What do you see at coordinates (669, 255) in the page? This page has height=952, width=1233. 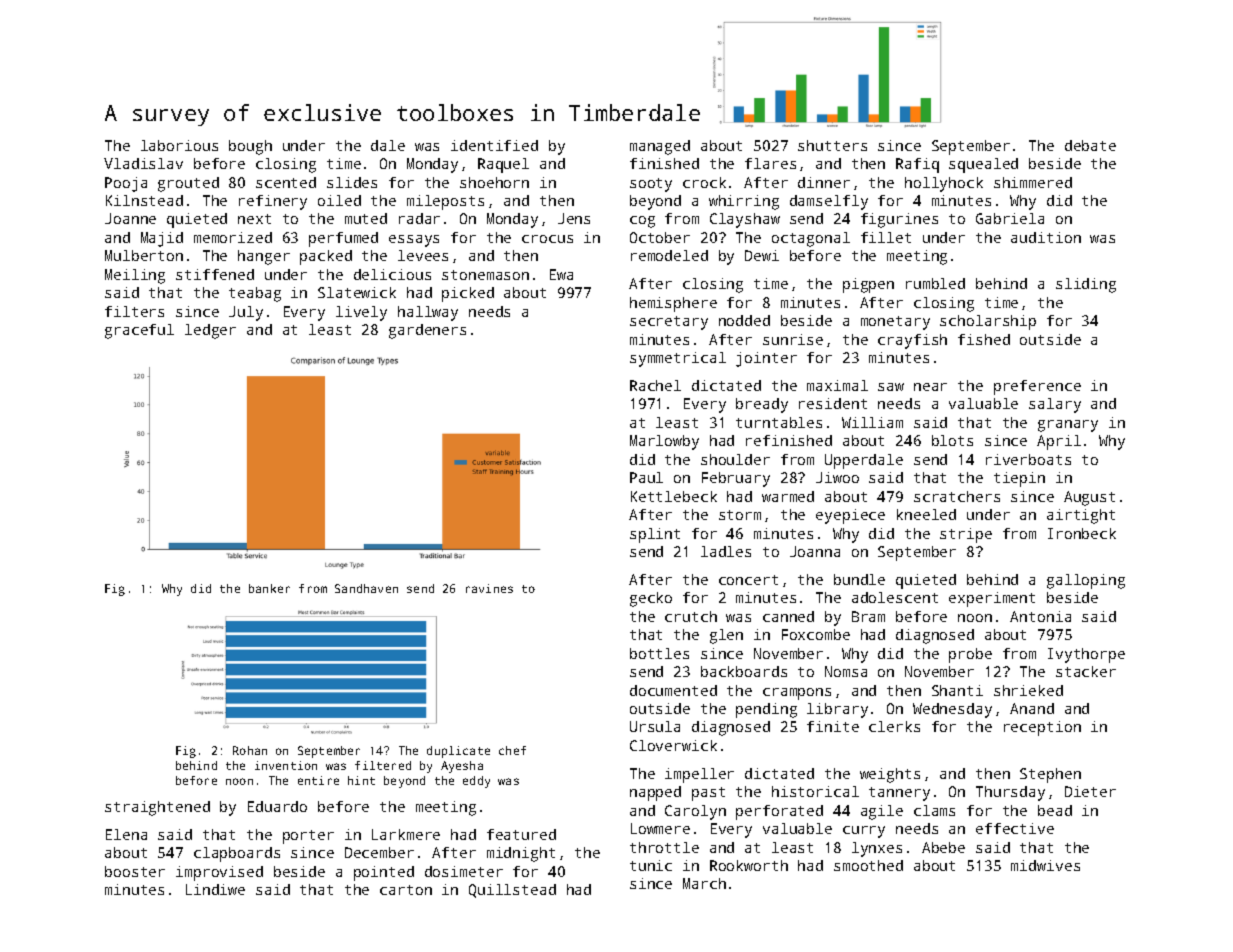 I see `remodeled` at bounding box center [669, 255].
